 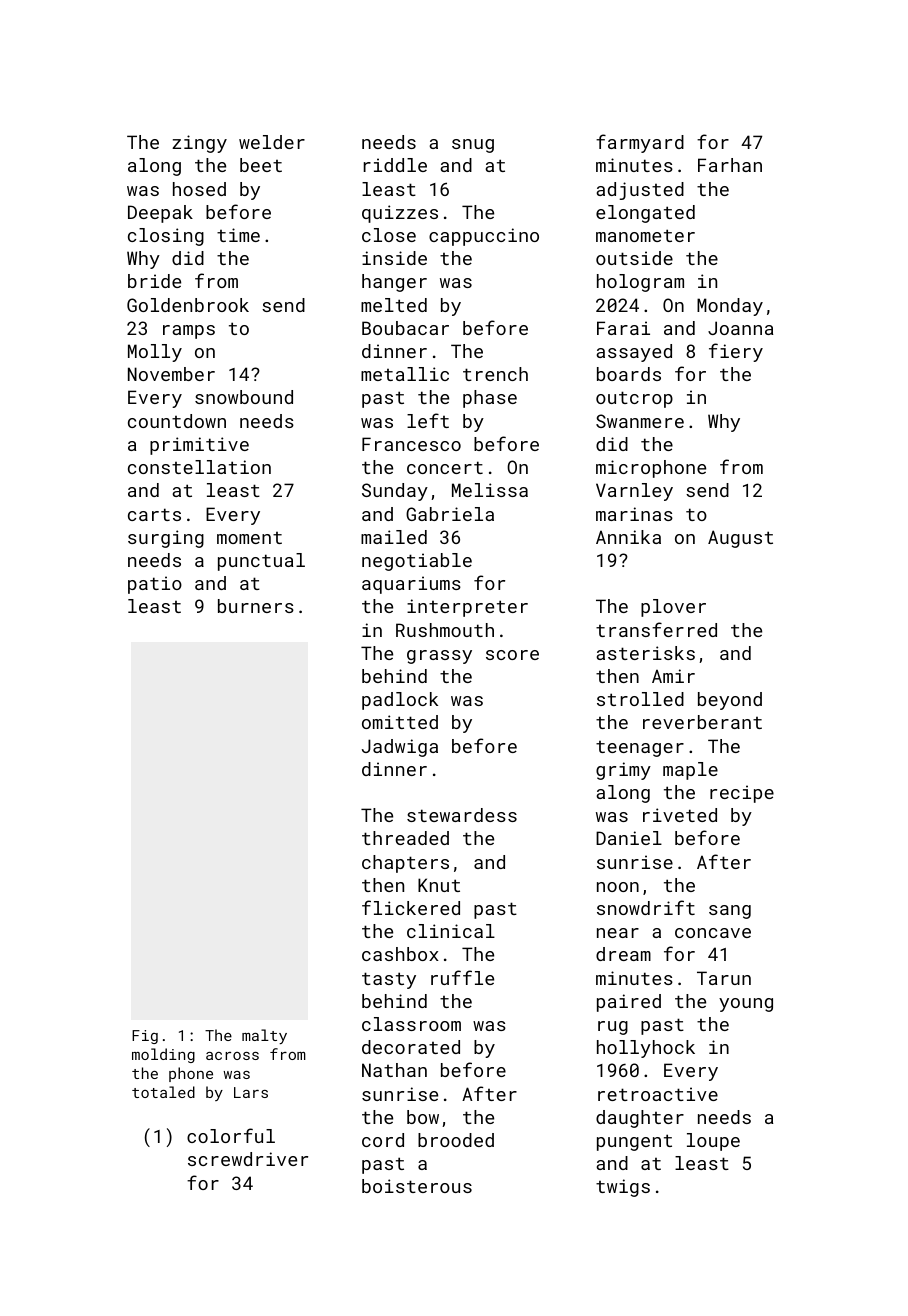 I want to click on plover, so click(x=673, y=608).
